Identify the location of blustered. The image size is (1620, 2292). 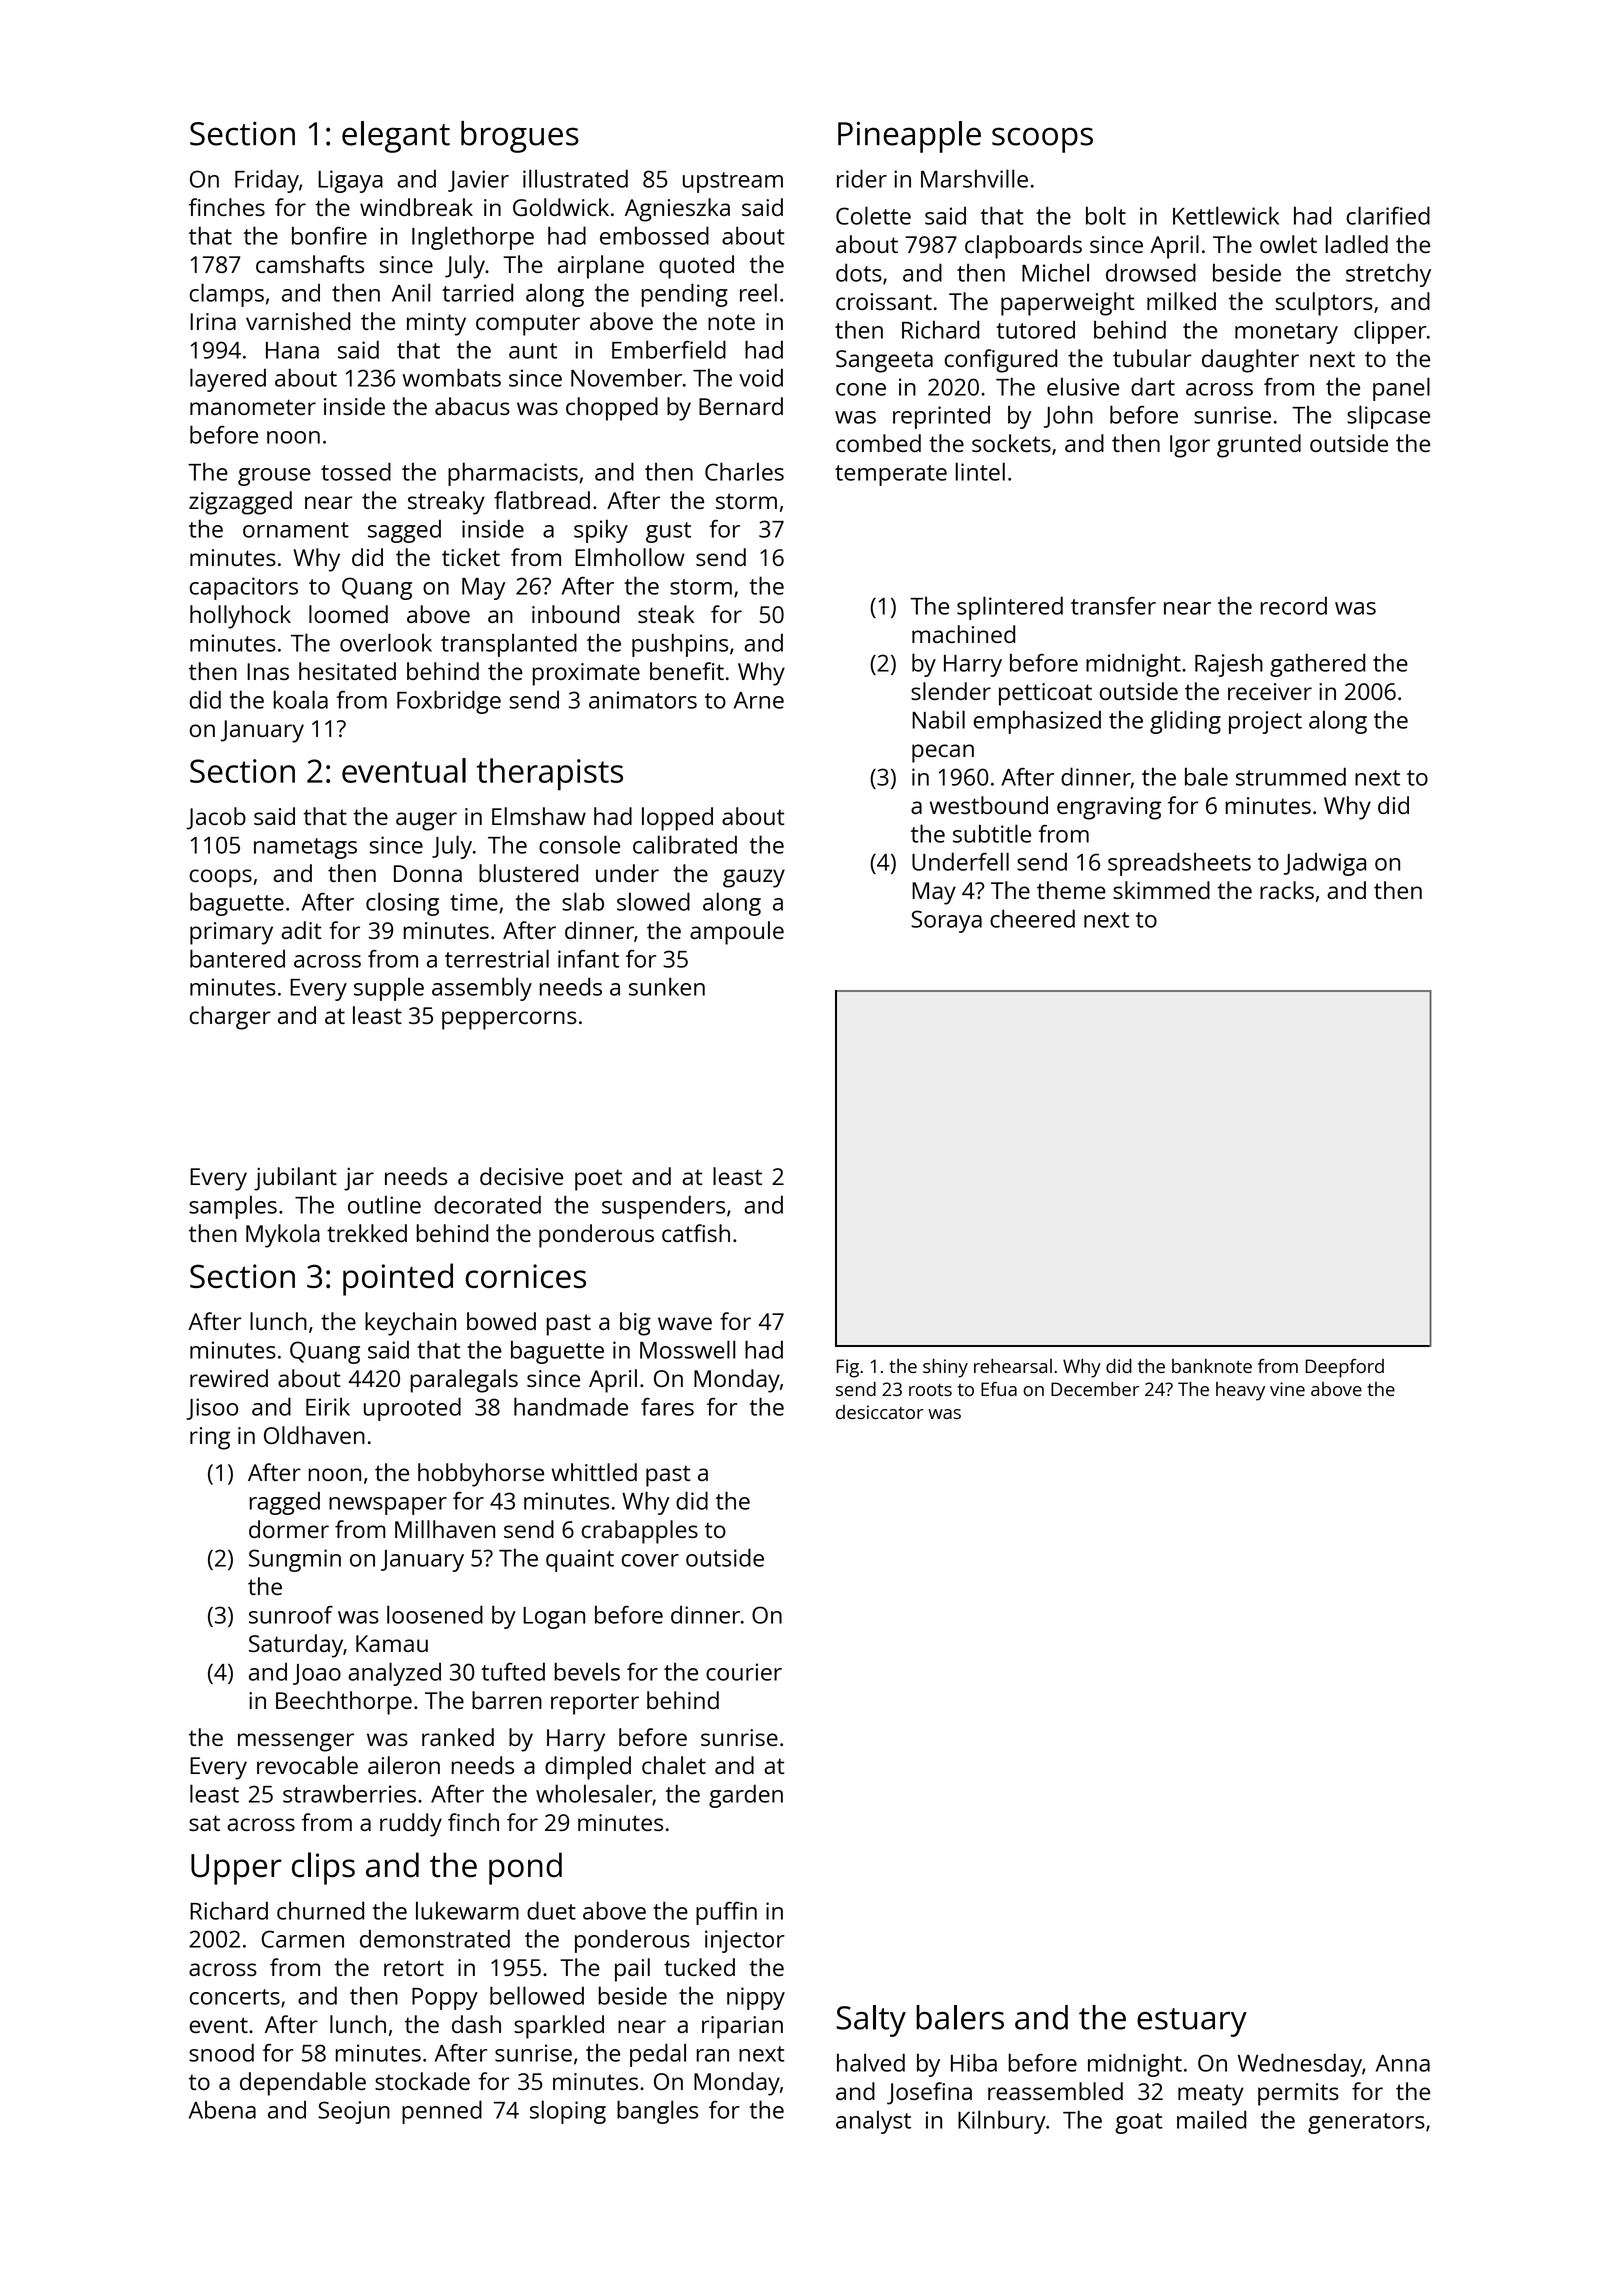
(528, 873).
